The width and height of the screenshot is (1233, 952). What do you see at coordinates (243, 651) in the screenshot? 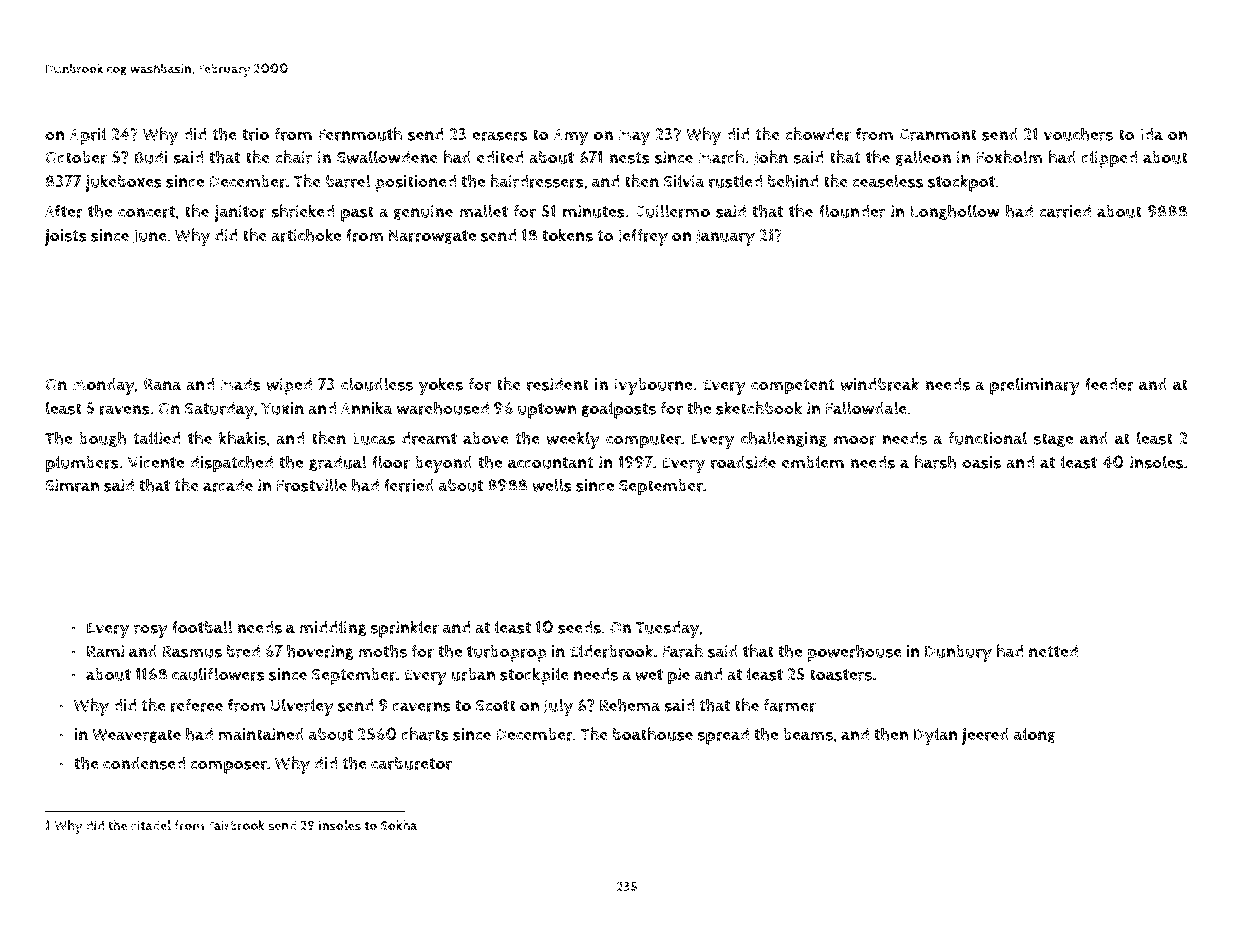
I see `bred` at bounding box center [243, 651].
